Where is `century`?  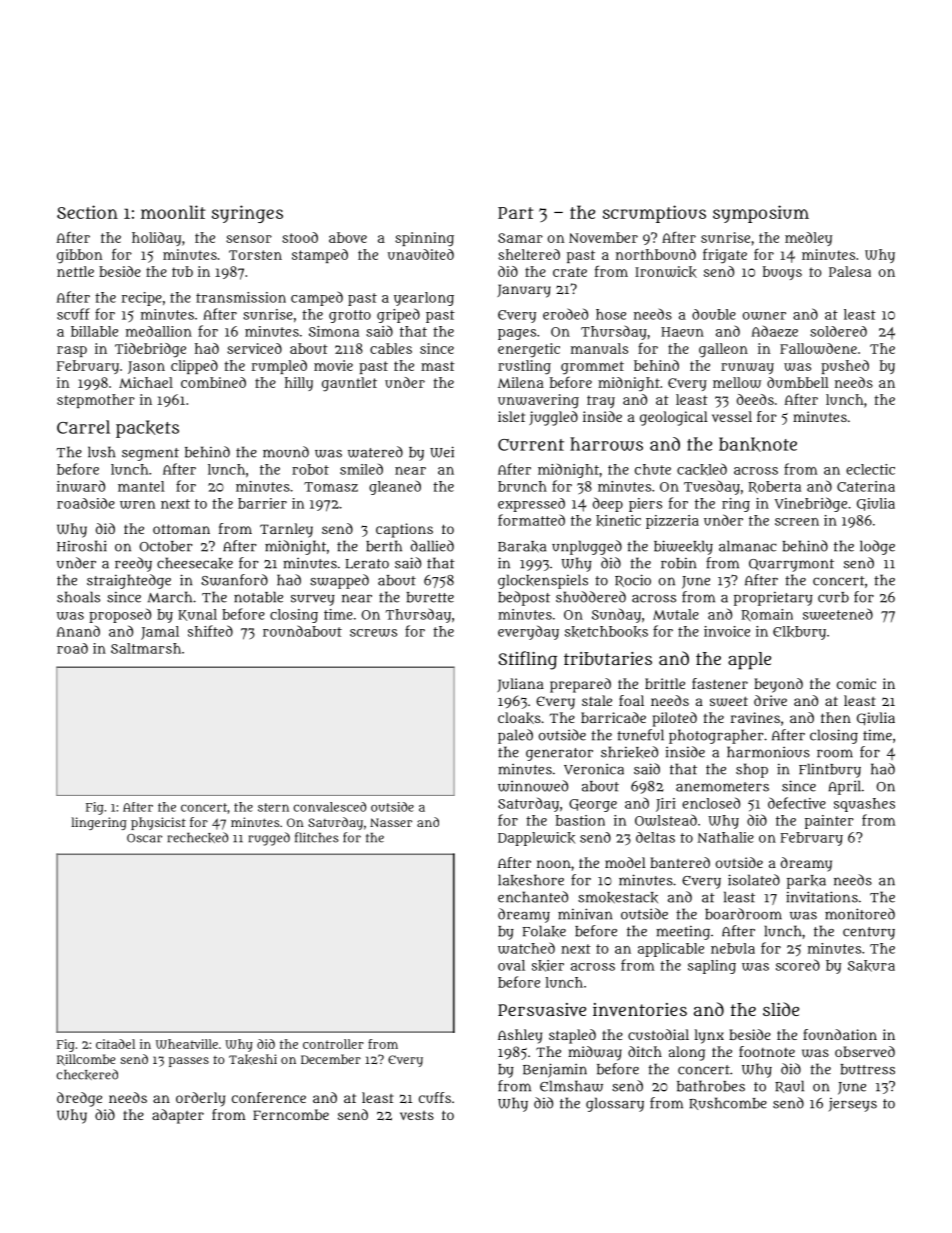 century is located at coordinates (869, 933).
